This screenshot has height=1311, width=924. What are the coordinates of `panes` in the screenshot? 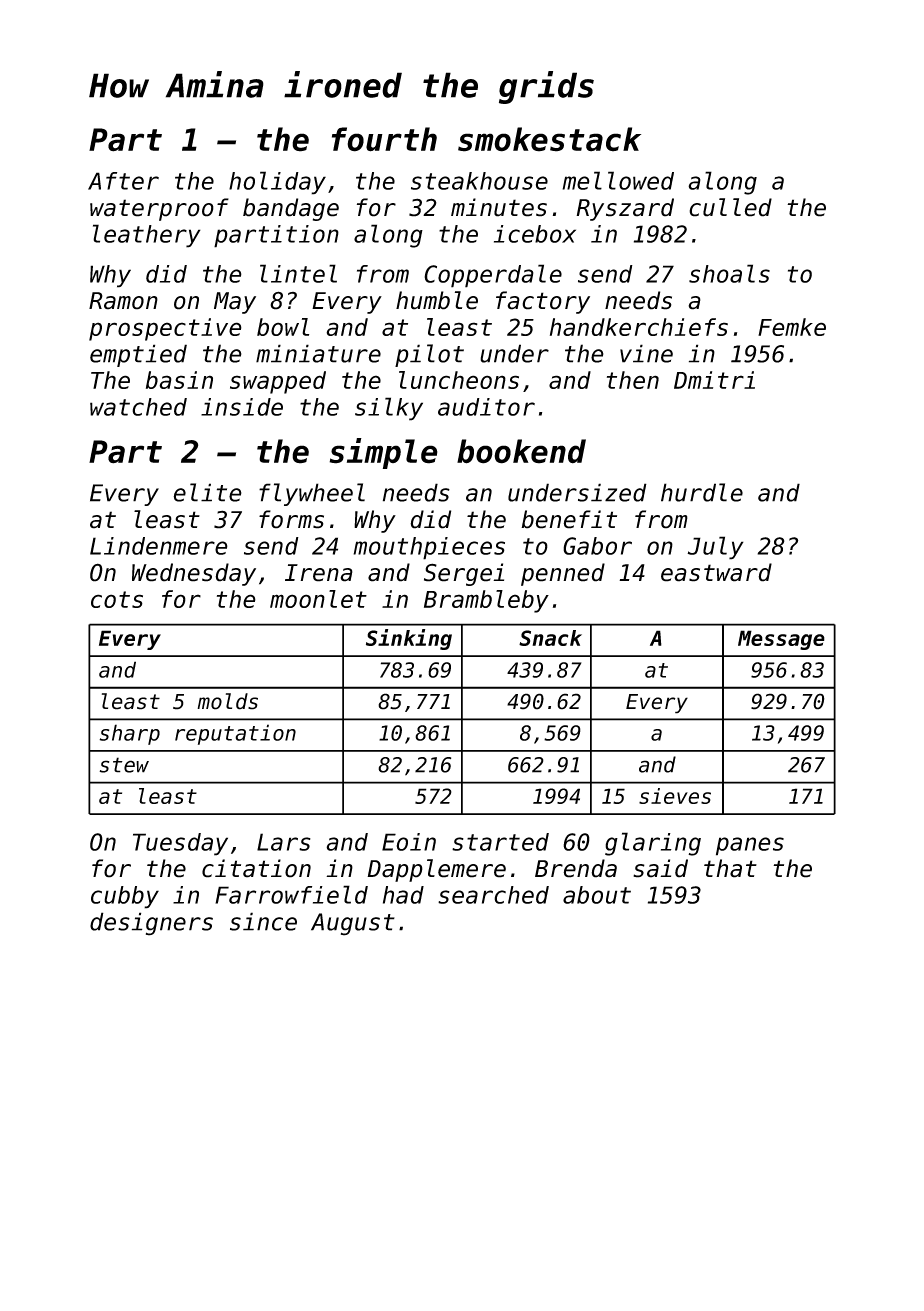 It's located at (750, 846).
